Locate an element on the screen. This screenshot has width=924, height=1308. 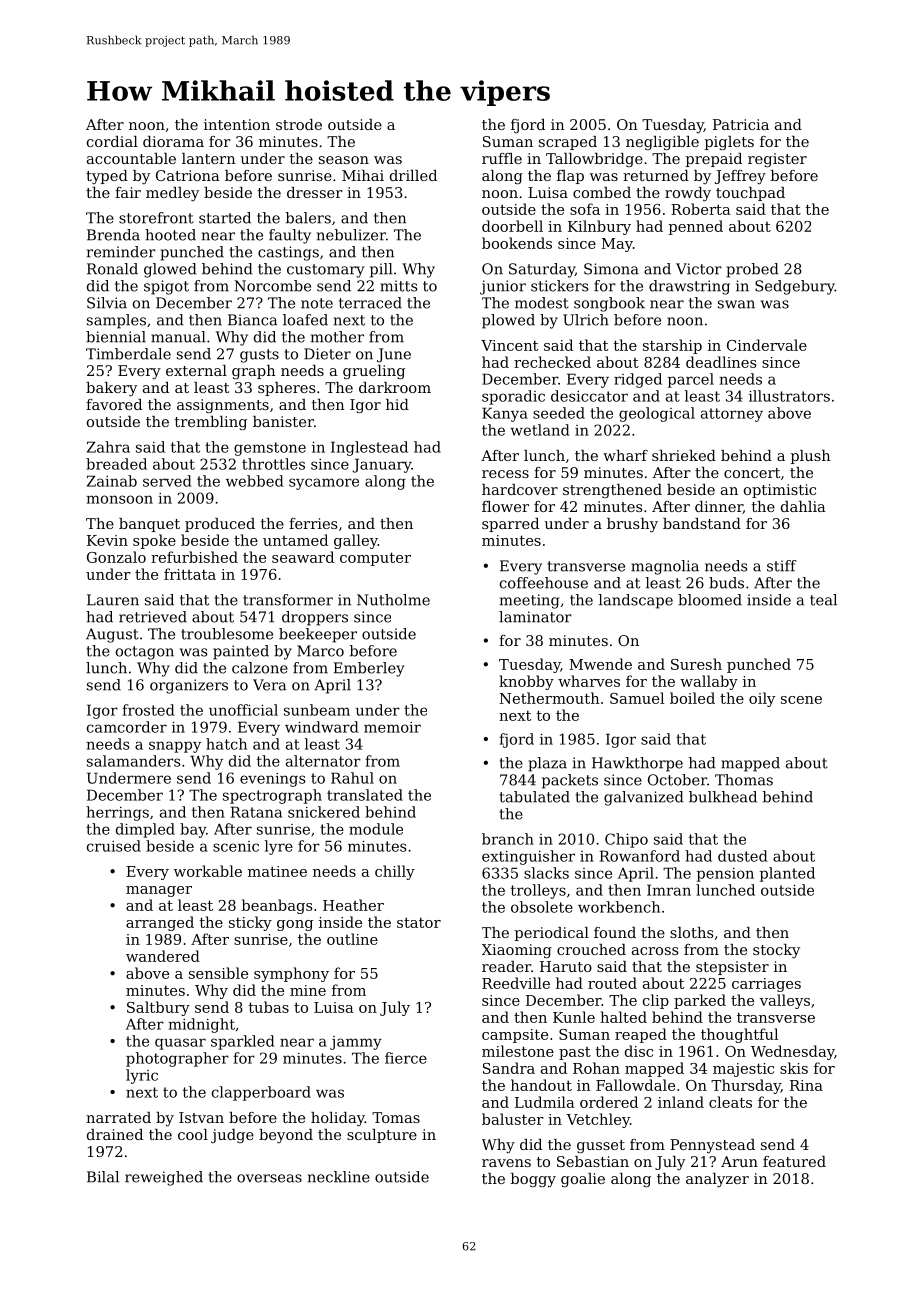
scene is located at coordinates (801, 700).
